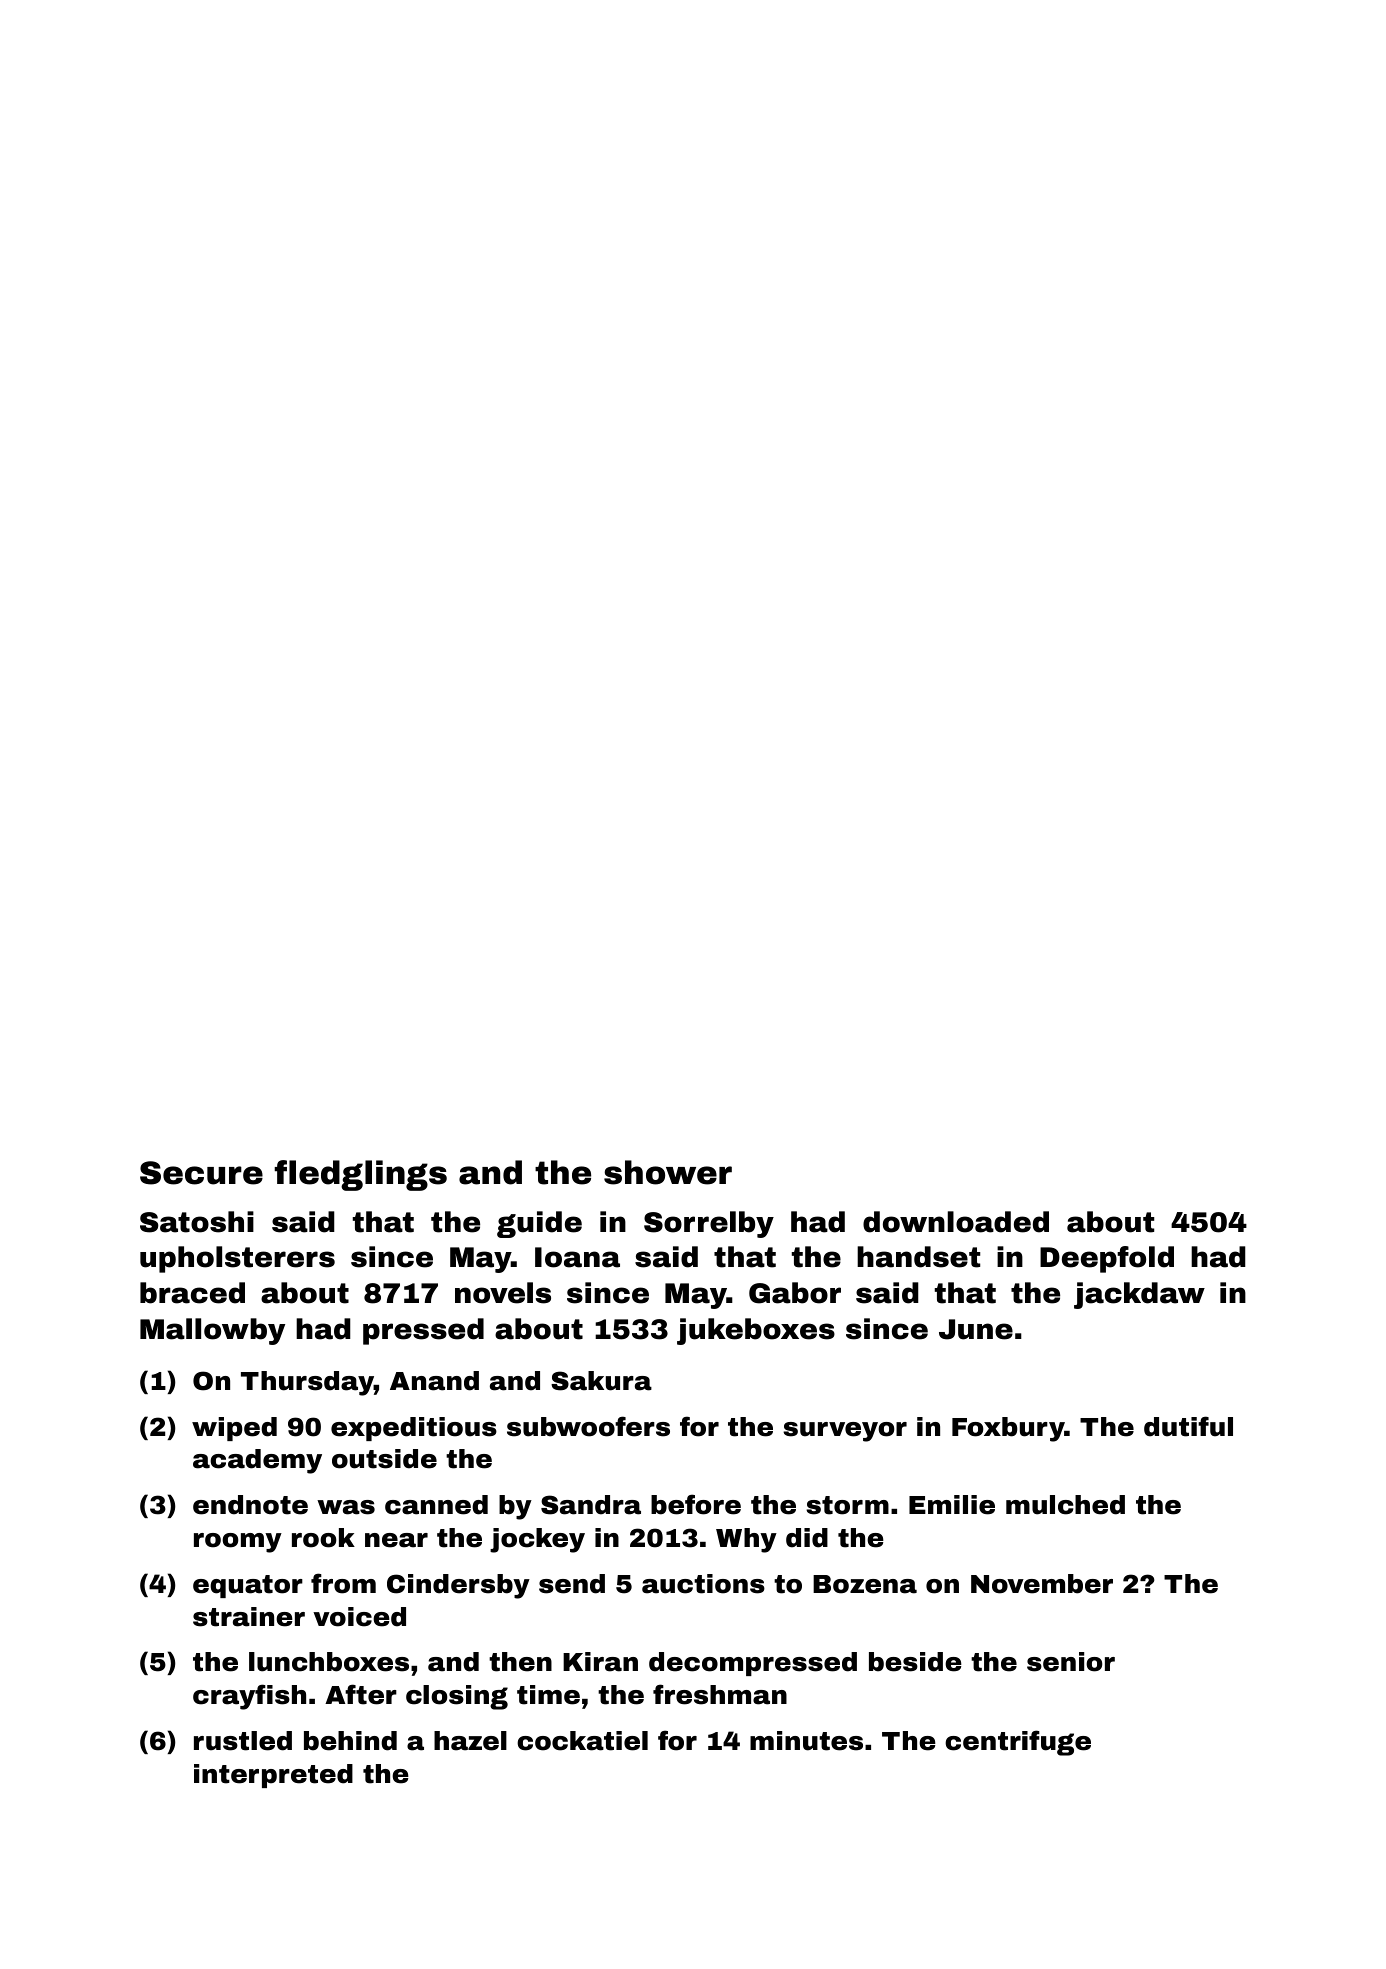 The image size is (1386, 1969). What do you see at coordinates (201, 1173) in the screenshot?
I see `Secure` at bounding box center [201, 1173].
